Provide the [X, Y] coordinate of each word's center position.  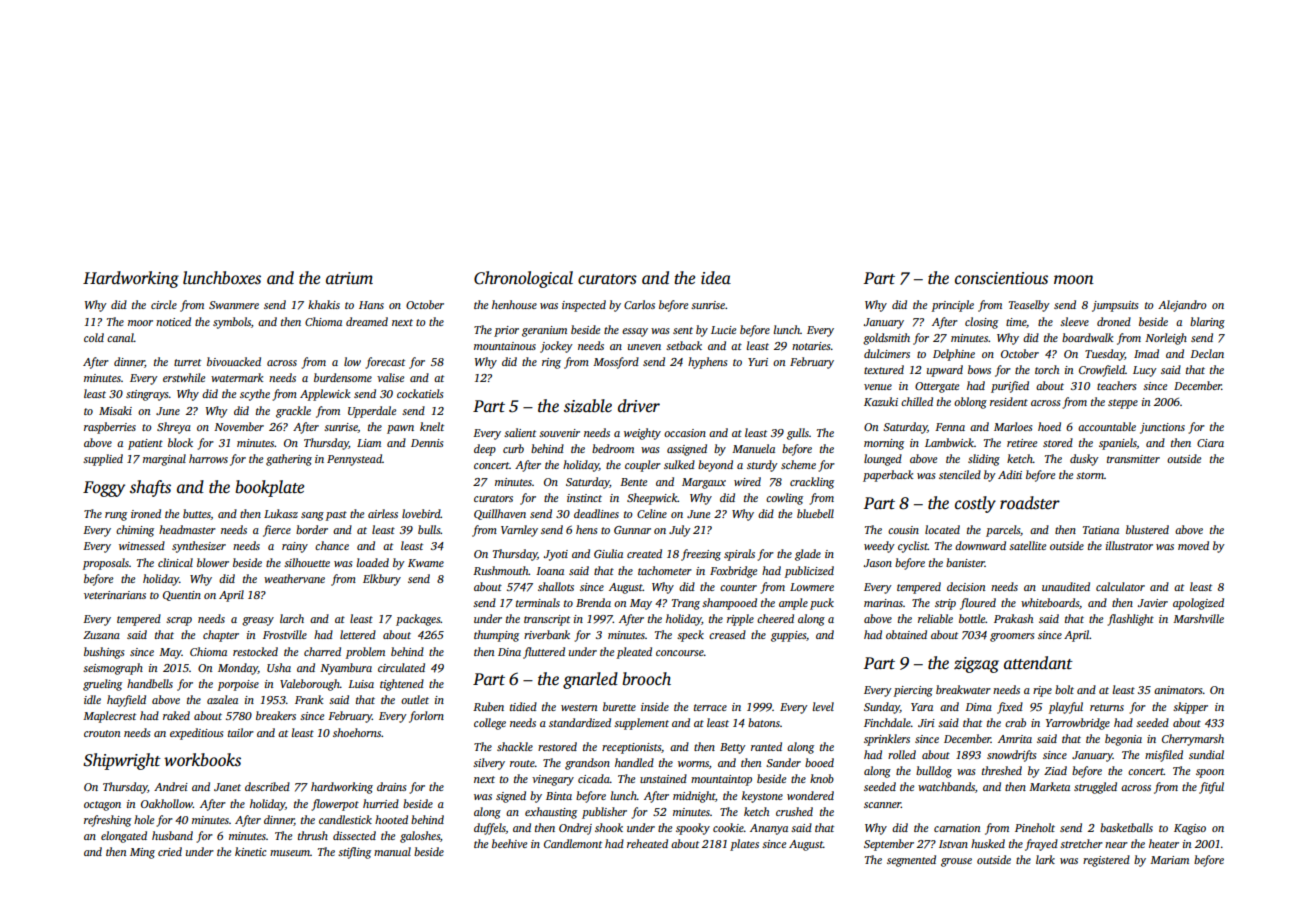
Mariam [1169, 860]
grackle [293, 412]
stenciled [960, 474]
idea [716, 278]
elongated [124, 837]
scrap [179, 621]
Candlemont [573, 843]
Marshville [1198, 618]
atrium [349, 278]
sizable [588, 406]
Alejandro [1182, 306]
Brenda [593, 602]
